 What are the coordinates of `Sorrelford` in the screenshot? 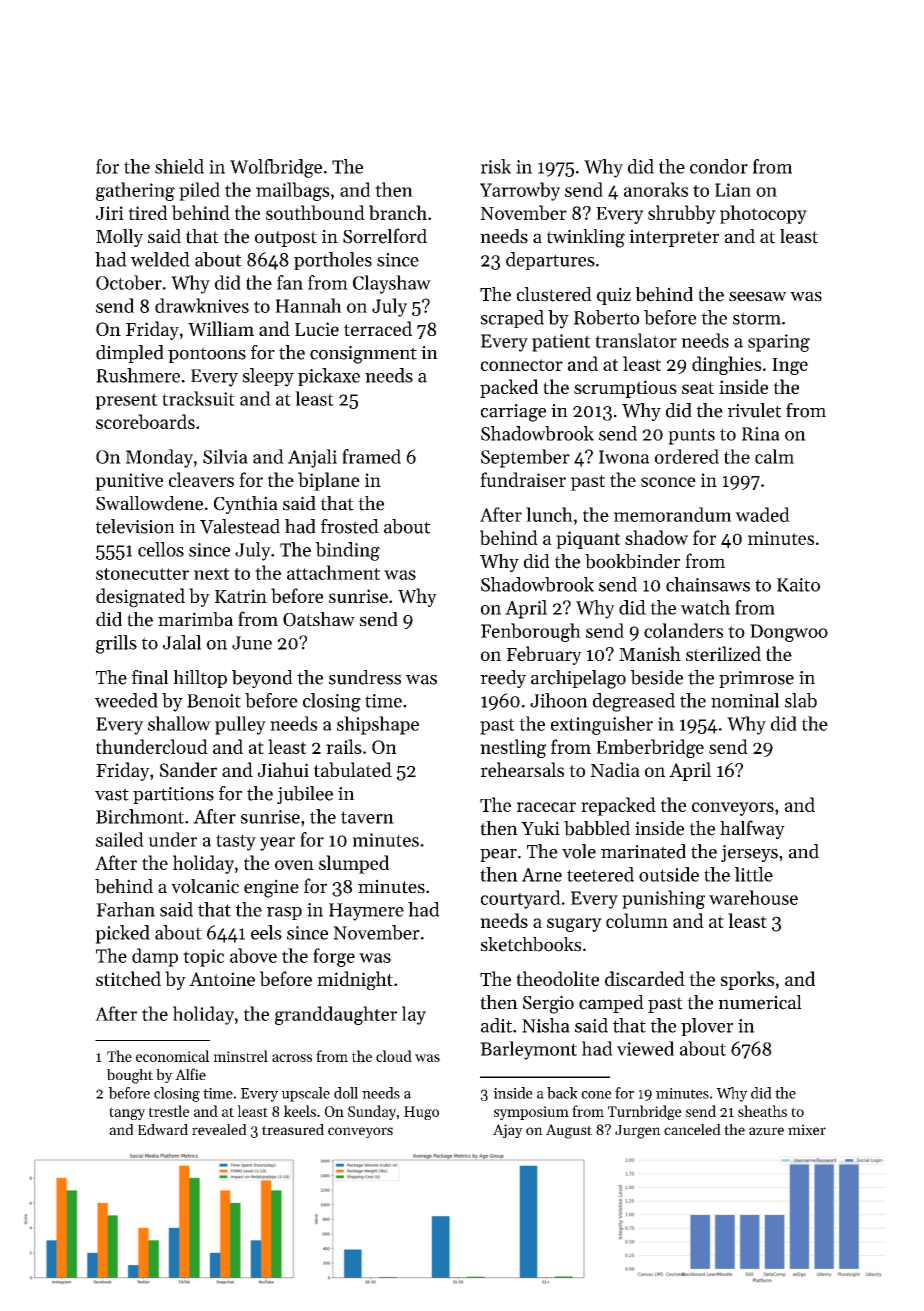 It's located at (385, 236).
